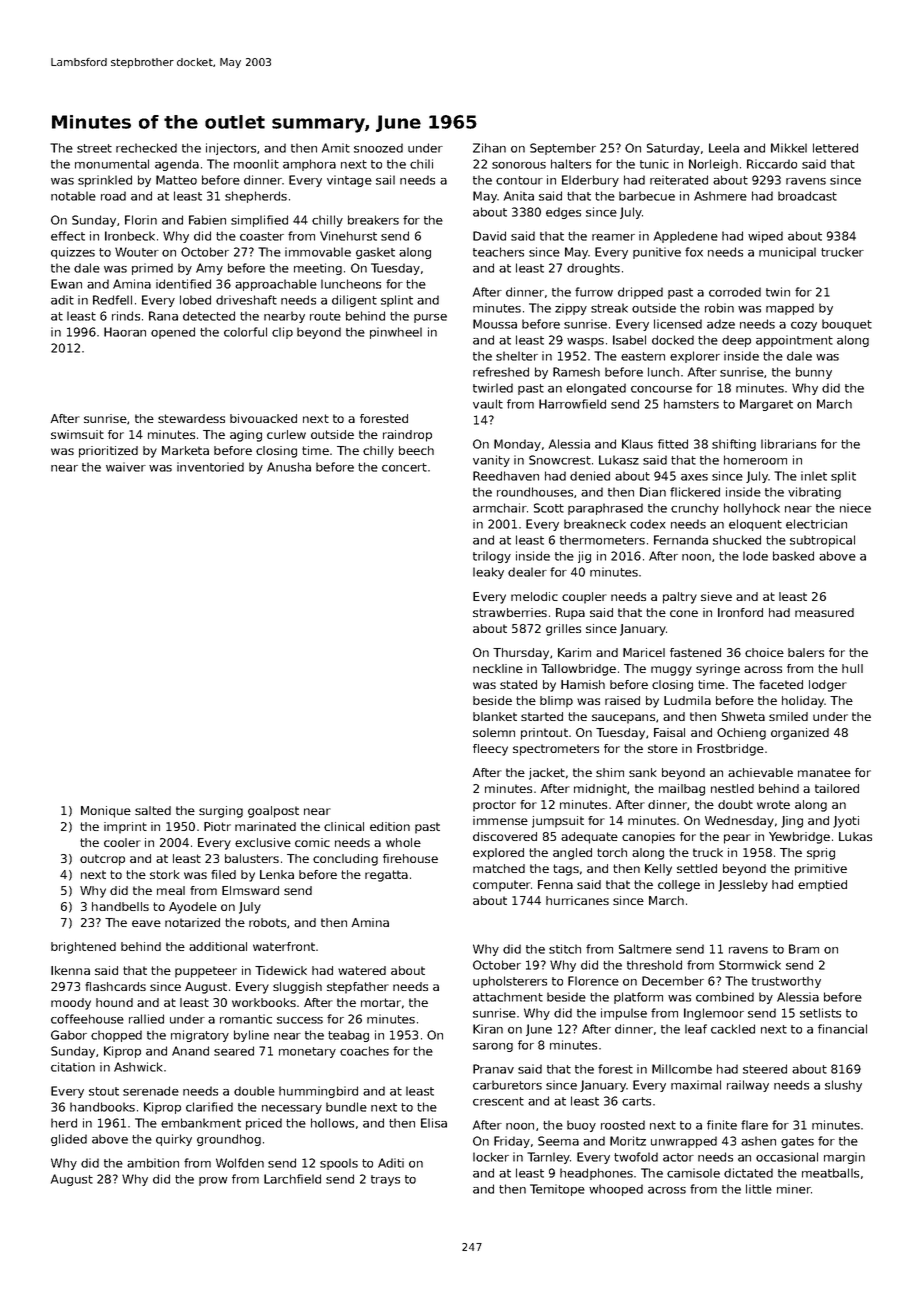 This screenshot has width=924, height=1308. Describe the element at coordinates (495, 324) in the screenshot. I see `Moussa` at that location.
